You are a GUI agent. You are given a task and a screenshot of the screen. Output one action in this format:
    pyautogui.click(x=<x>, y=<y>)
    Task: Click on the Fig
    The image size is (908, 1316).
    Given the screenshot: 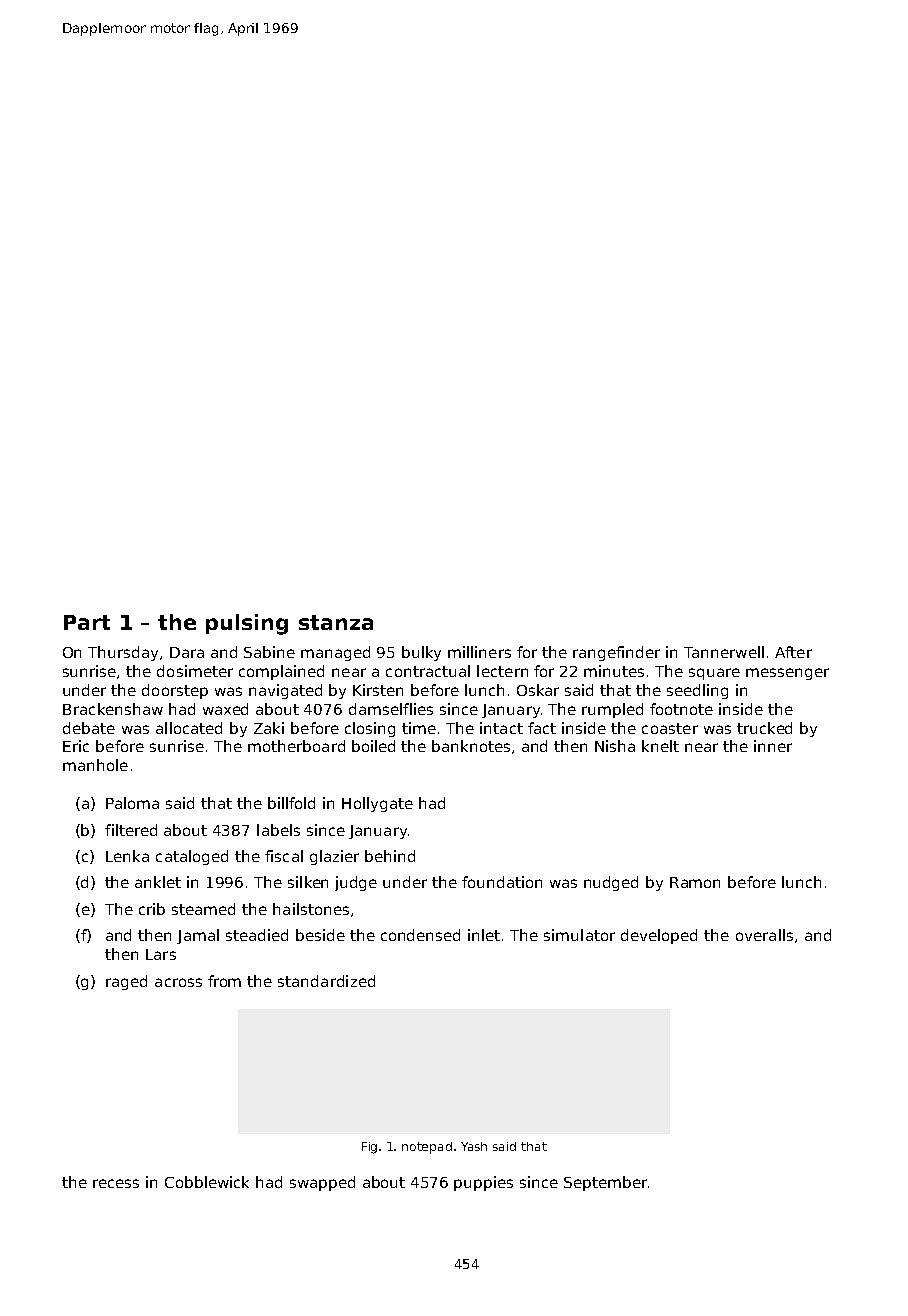 What is the action you would take?
    pyautogui.click(x=369, y=1148)
